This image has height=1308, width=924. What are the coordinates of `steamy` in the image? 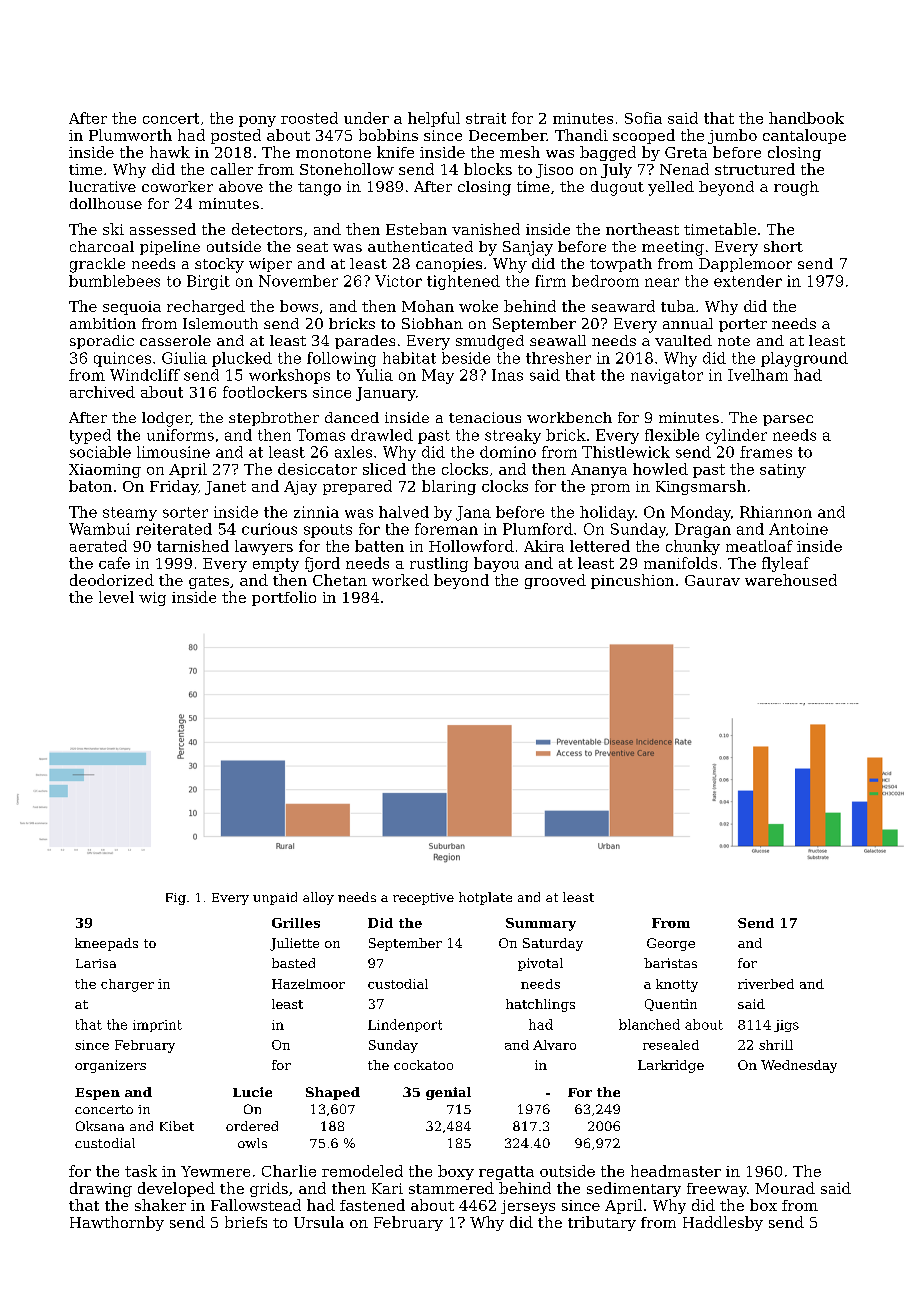 It's located at (130, 514).
